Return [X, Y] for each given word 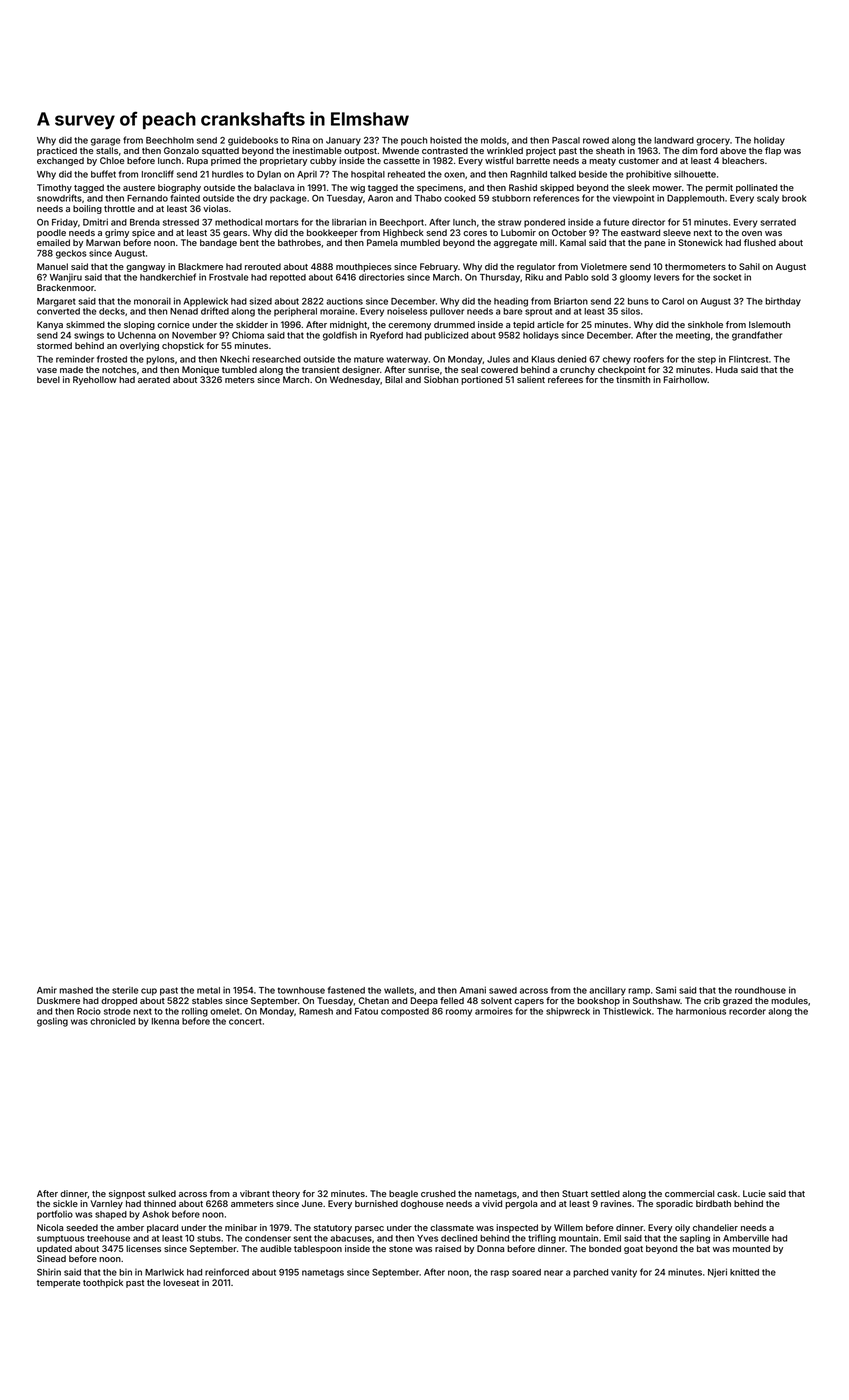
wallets [399, 990]
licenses [143, 1248]
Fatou [366, 1011]
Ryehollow [95, 380]
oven [752, 233]
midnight [348, 325]
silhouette [695, 174]
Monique [200, 370]
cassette [401, 161]
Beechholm [170, 140]
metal [208, 990]
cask [727, 1193]
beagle [403, 1194]
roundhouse [760, 990]
